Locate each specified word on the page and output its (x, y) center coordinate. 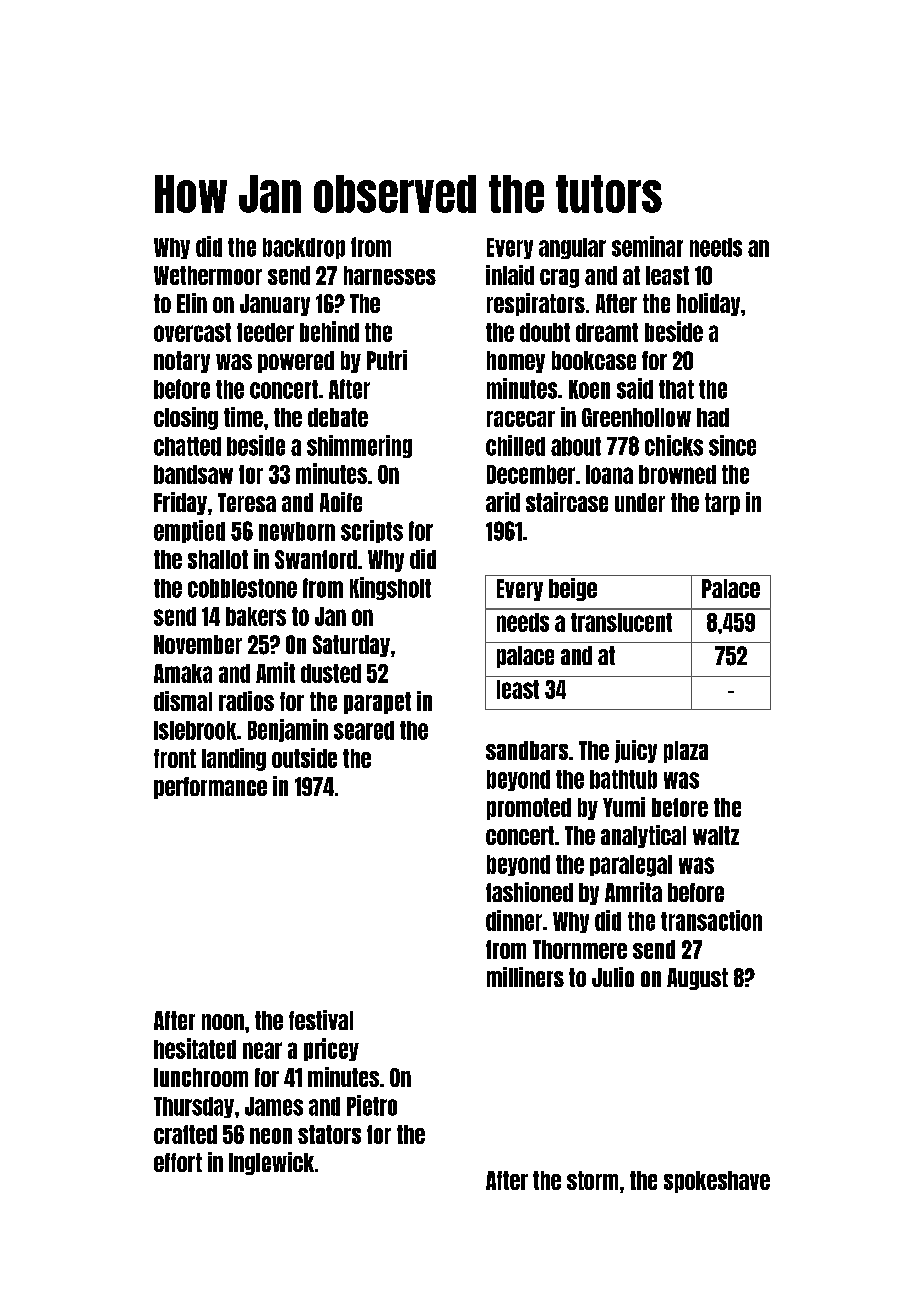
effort (178, 1162)
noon (223, 1022)
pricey (331, 1049)
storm (592, 1180)
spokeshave (717, 1182)
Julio (613, 977)
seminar (647, 246)
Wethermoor (208, 275)
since (732, 445)
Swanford (316, 559)
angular (572, 248)
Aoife (341, 502)
